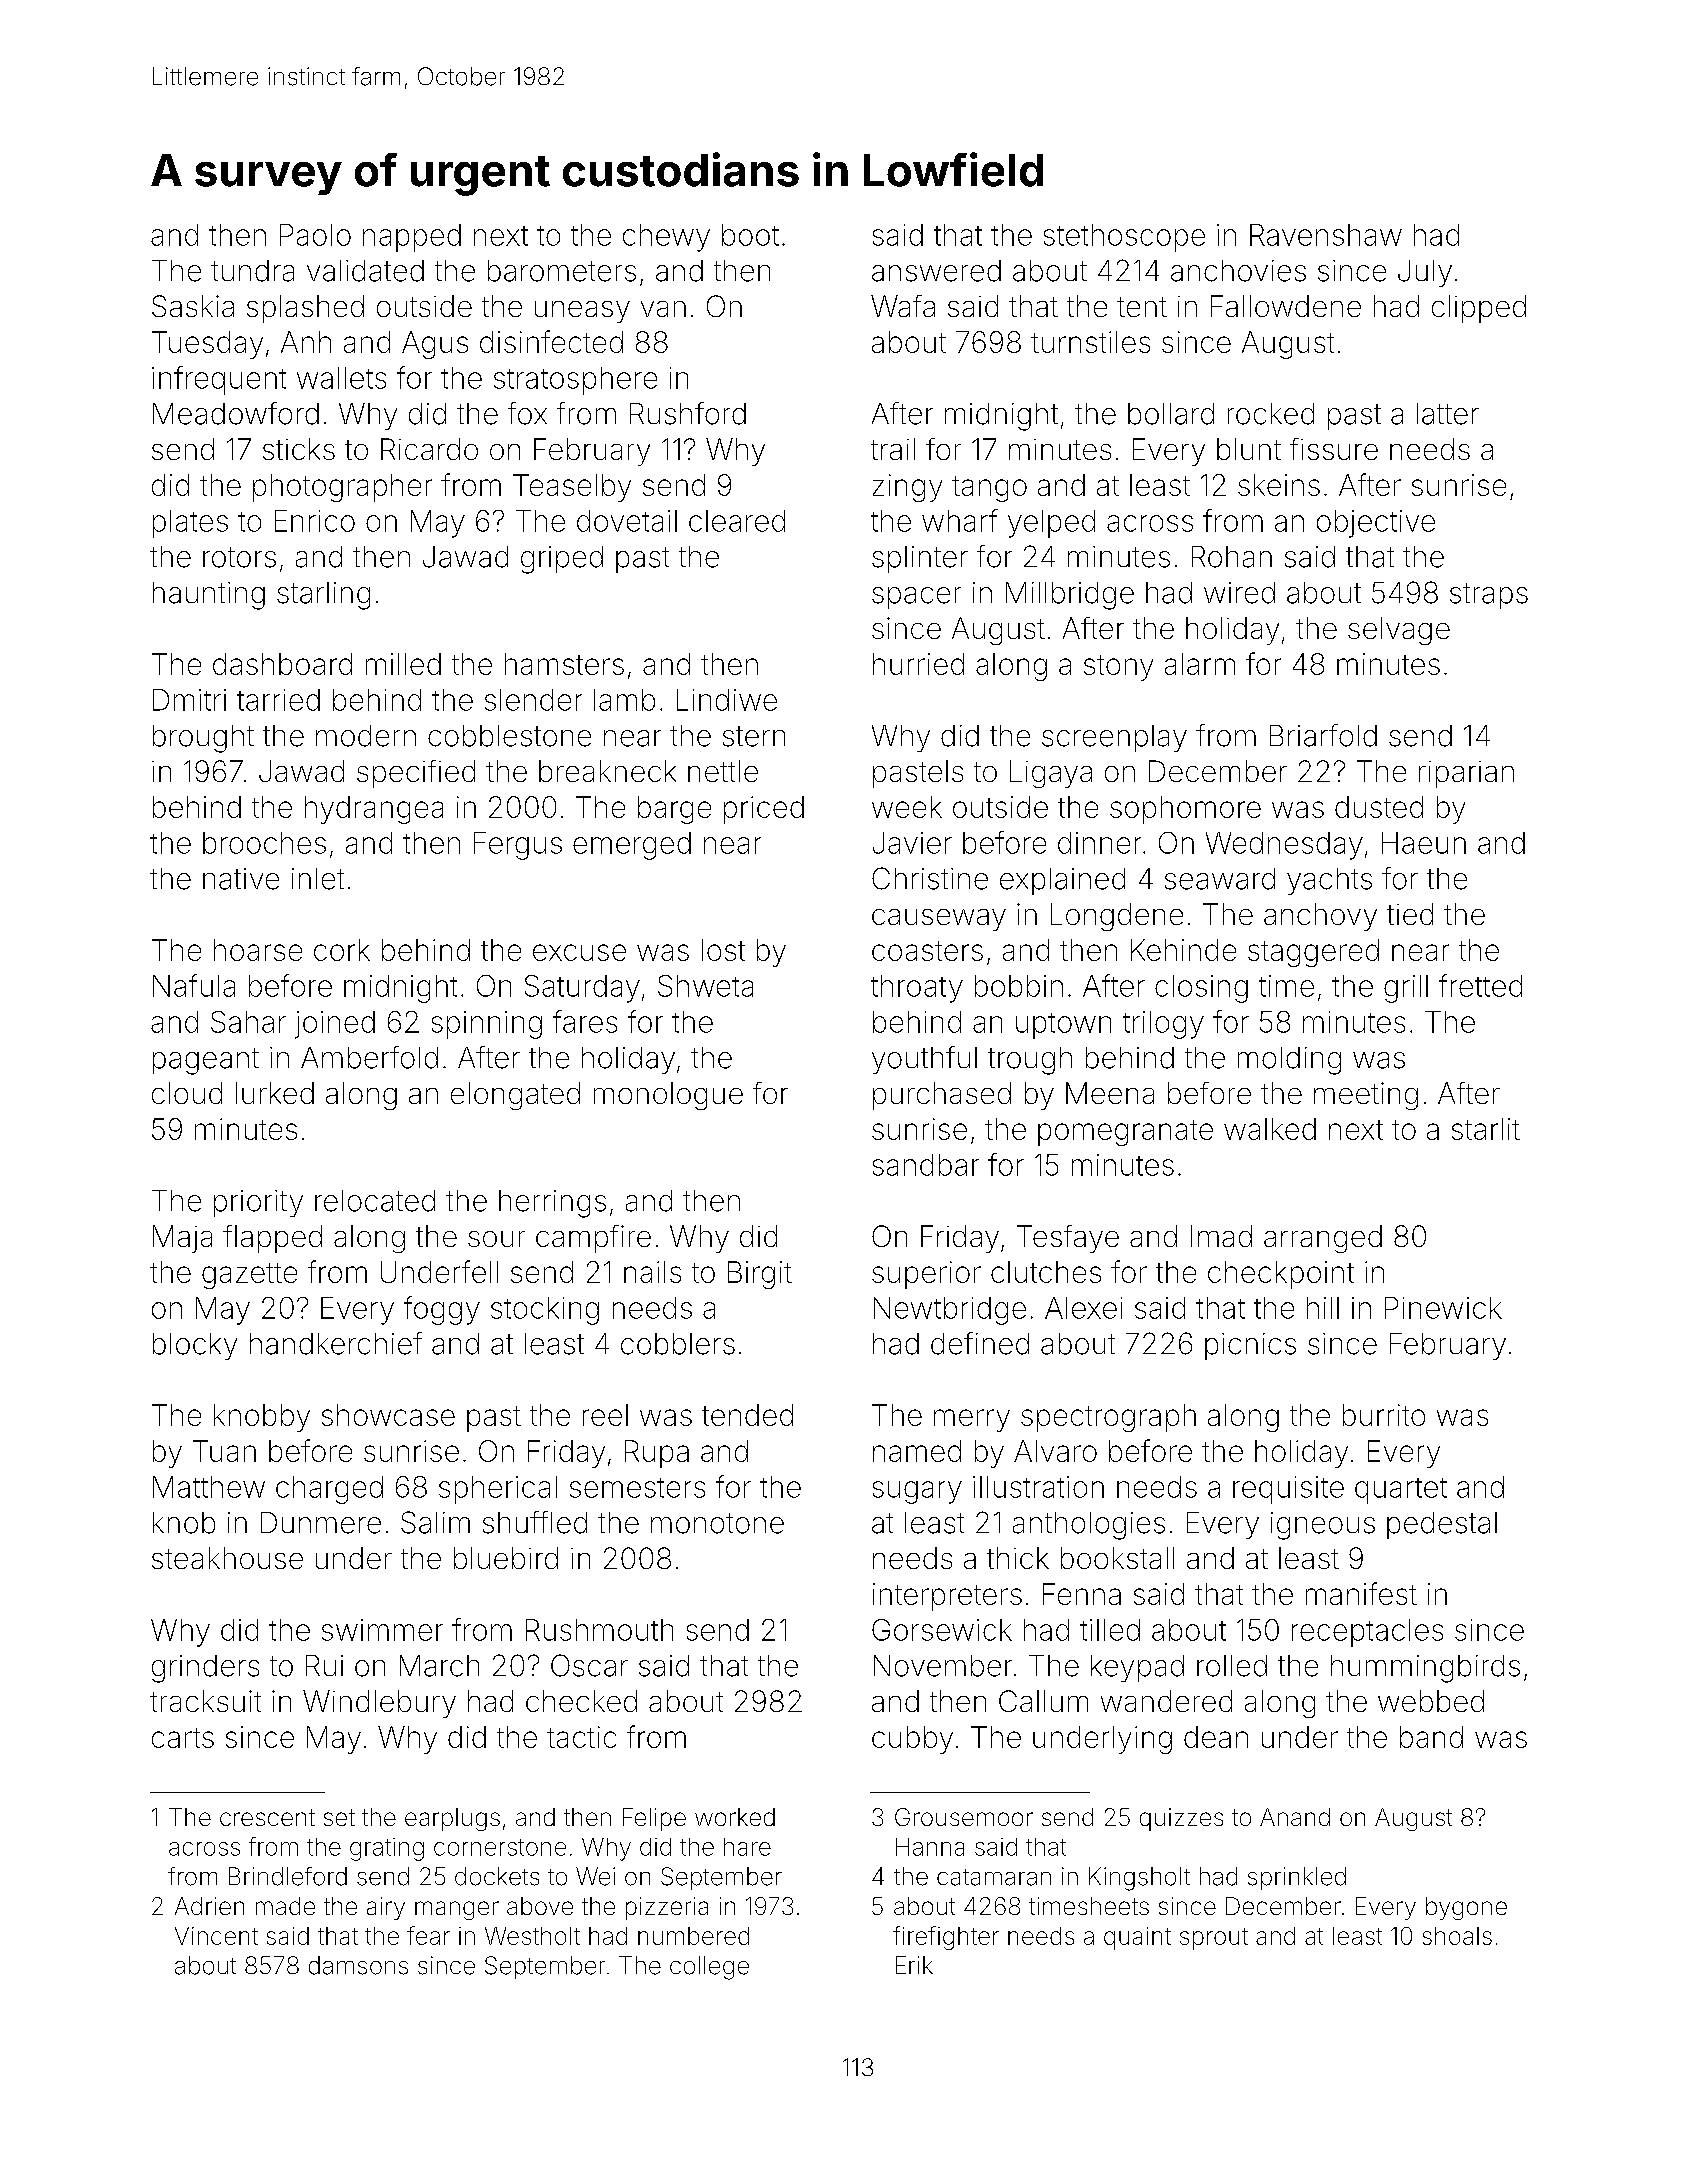 The width and height of the document is (1683, 2178). What do you see at coordinates (750, 235) in the document?
I see `boot` at bounding box center [750, 235].
